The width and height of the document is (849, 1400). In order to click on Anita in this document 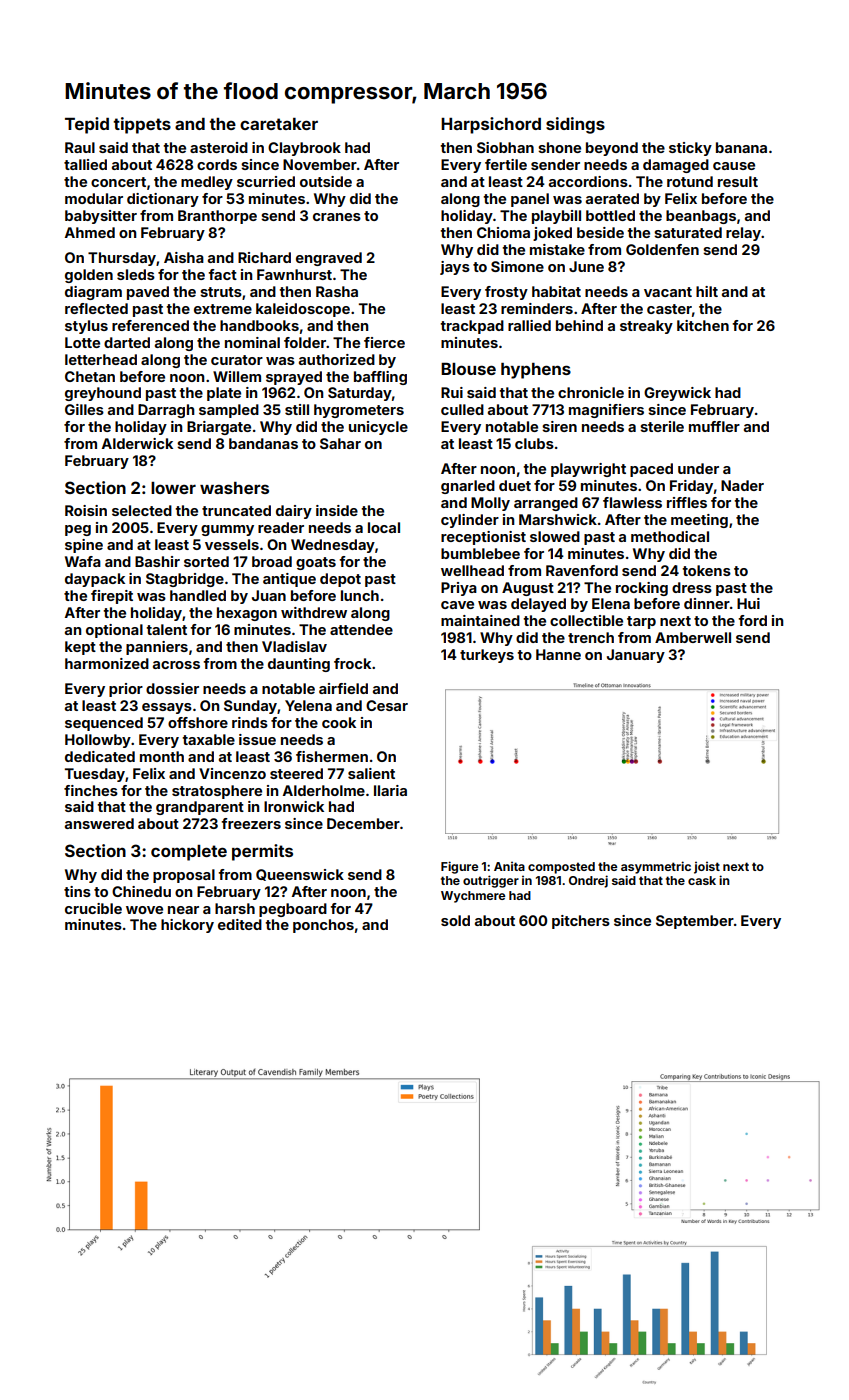, I will do `click(509, 866)`.
